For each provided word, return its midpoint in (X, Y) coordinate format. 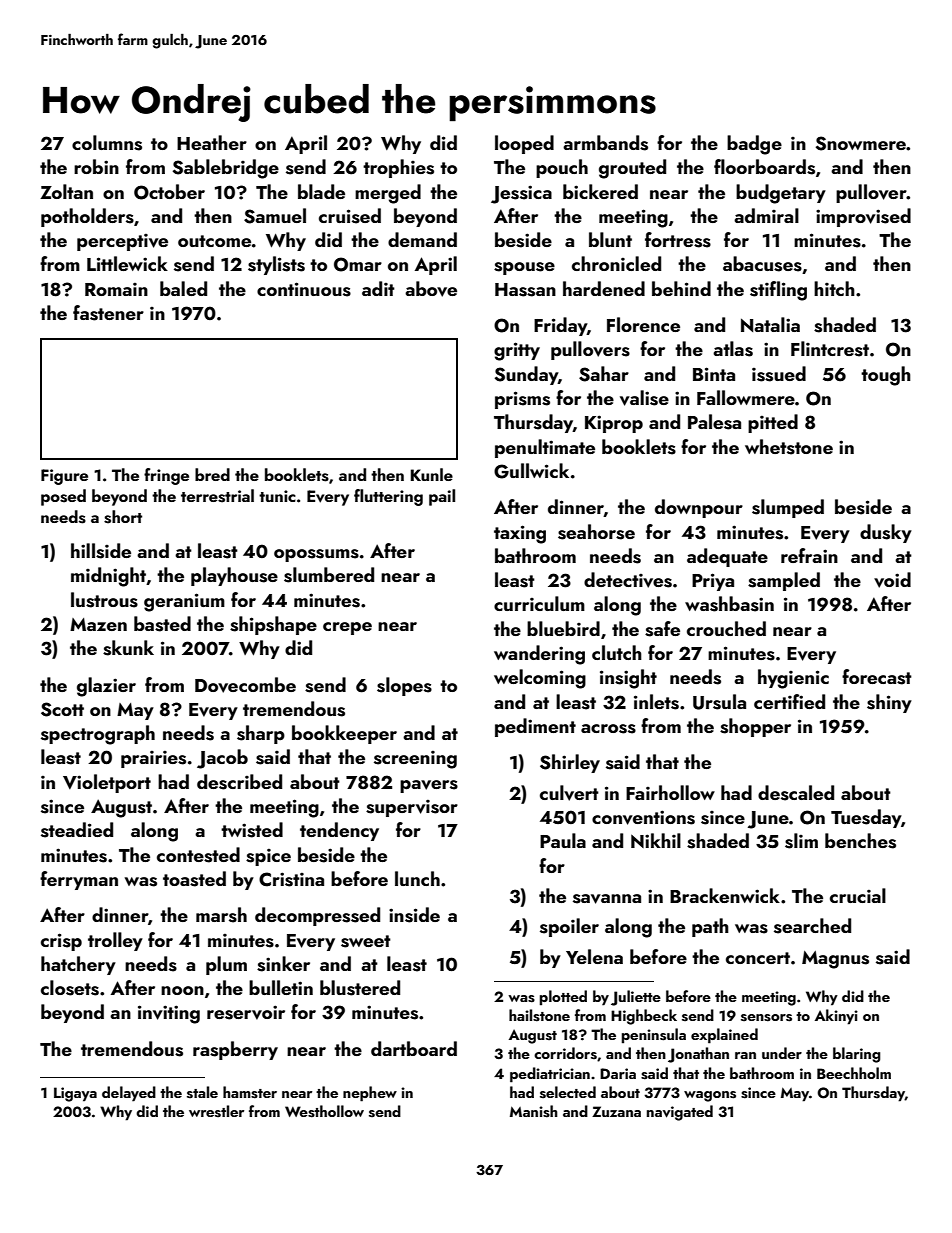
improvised (863, 217)
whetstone (789, 447)
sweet (366, 941)
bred (212, 474)
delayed (129, 1094)
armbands (605, 143)
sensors (766, 1018)
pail (442, 497)
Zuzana (616, 1111)
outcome (214, 241)
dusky (886, 533)
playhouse (234, 576)
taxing (520, 534)
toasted (194, 879)
